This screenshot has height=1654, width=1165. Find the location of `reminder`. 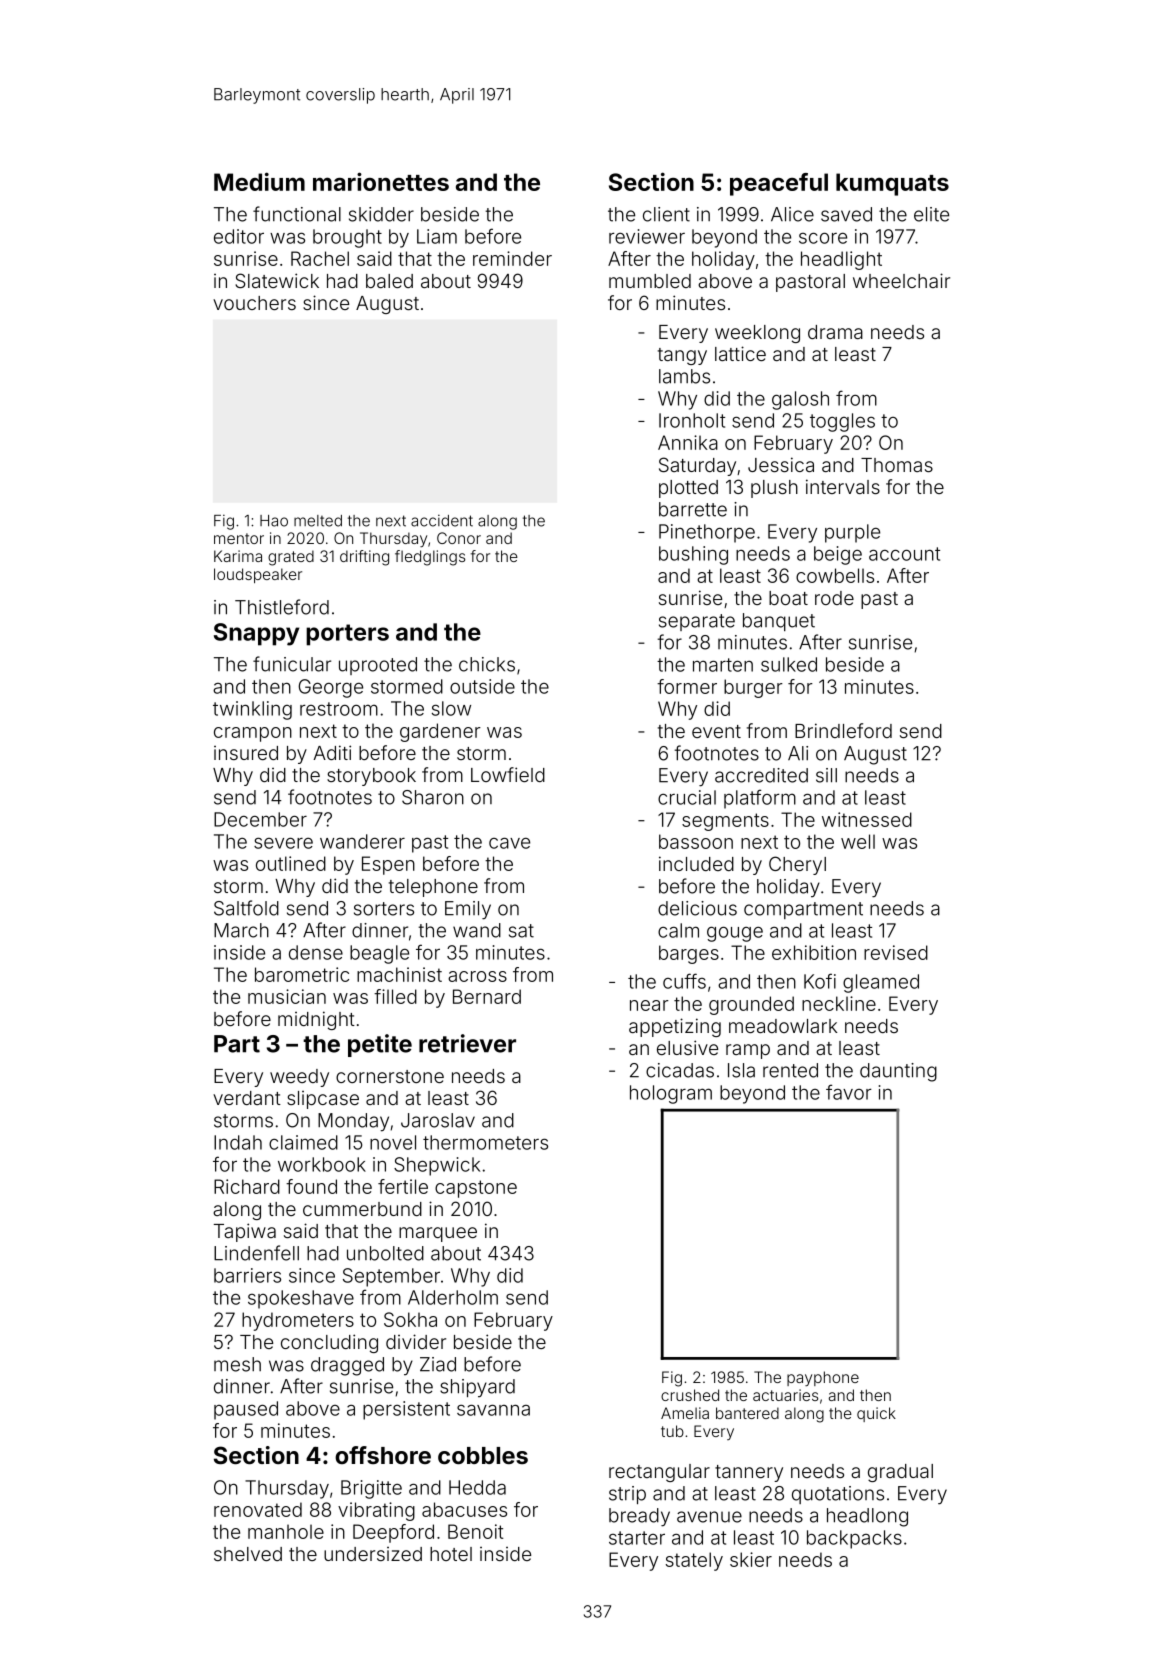

reminder is located at coordinates (512, 258).
